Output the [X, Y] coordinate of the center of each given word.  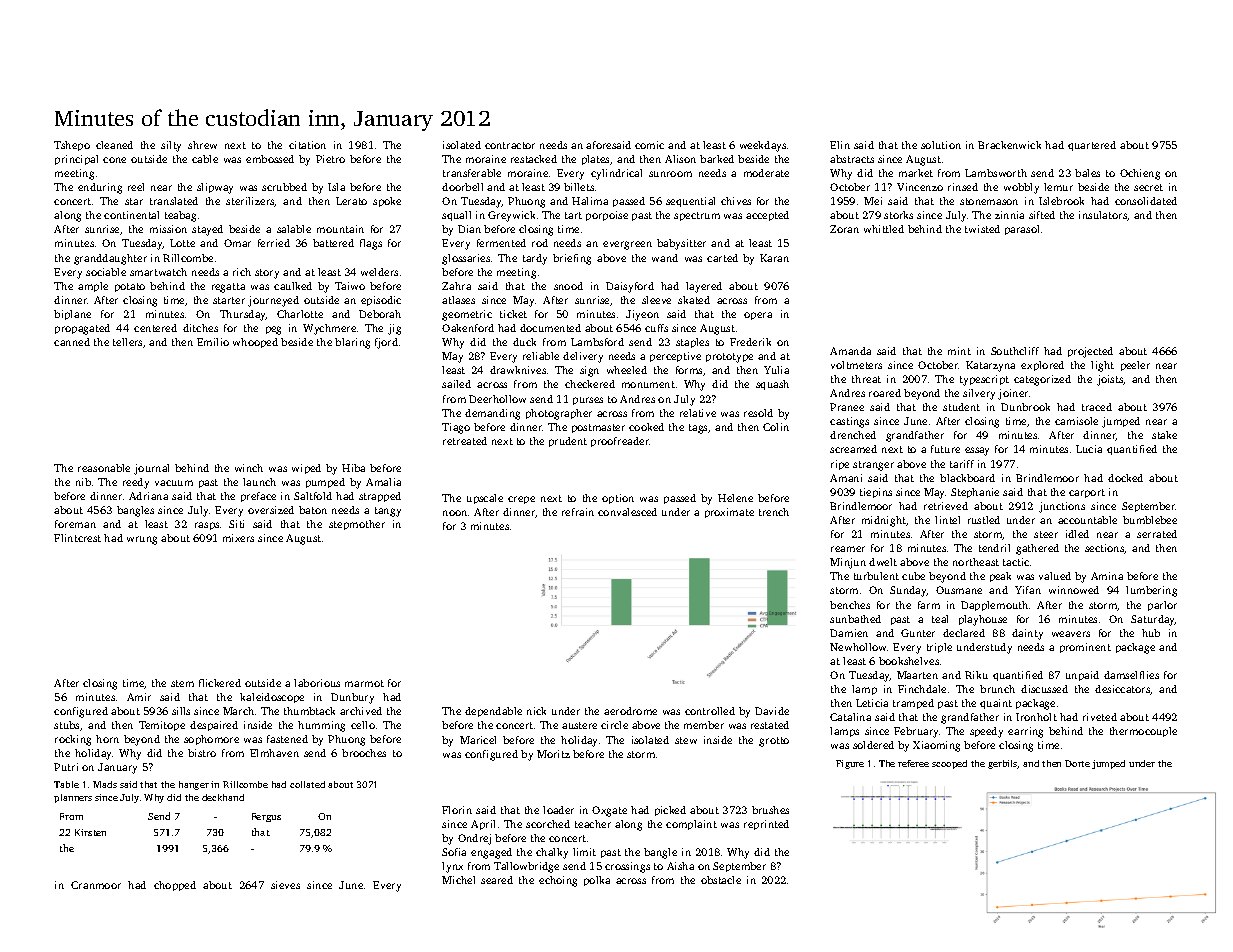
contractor [510, 145]
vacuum [174, 483]
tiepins [876, 493]
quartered [1092, 146]
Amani [846, 478]
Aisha [680, 866]
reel [136, 187]
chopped [175, 886]
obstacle [721, 880]
